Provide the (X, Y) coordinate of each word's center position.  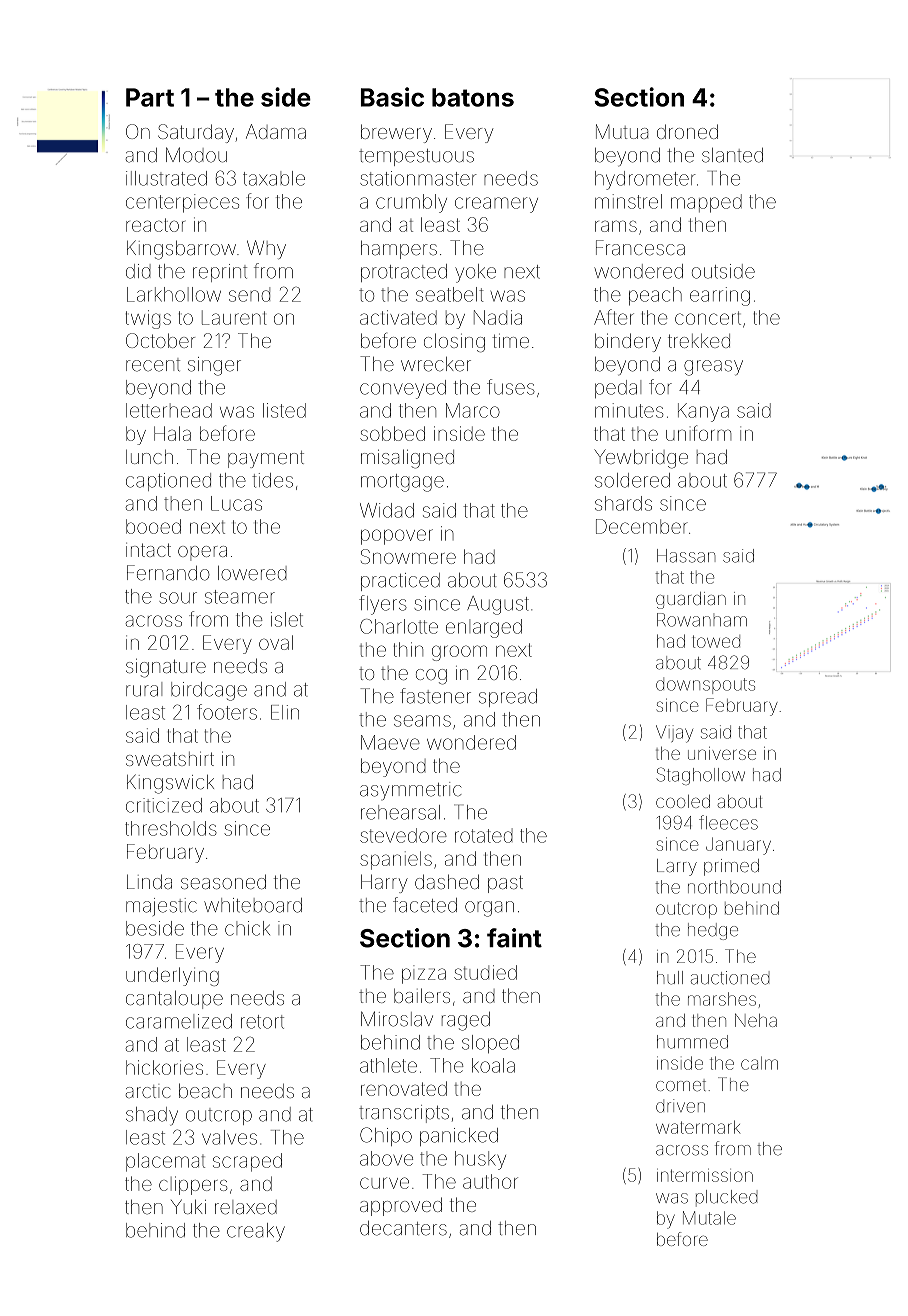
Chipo (386, 1136)
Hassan (686, 556)
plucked (726, 1198)
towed (716, 641)
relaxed (246, 1207)
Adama (276, 131)
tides (272, 480)
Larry (677, 867)
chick (247, 928)
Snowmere (408, 556)
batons (473, 97)
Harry (384, 883)
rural (144, 689)
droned (687, 131)
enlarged (484, 628)
